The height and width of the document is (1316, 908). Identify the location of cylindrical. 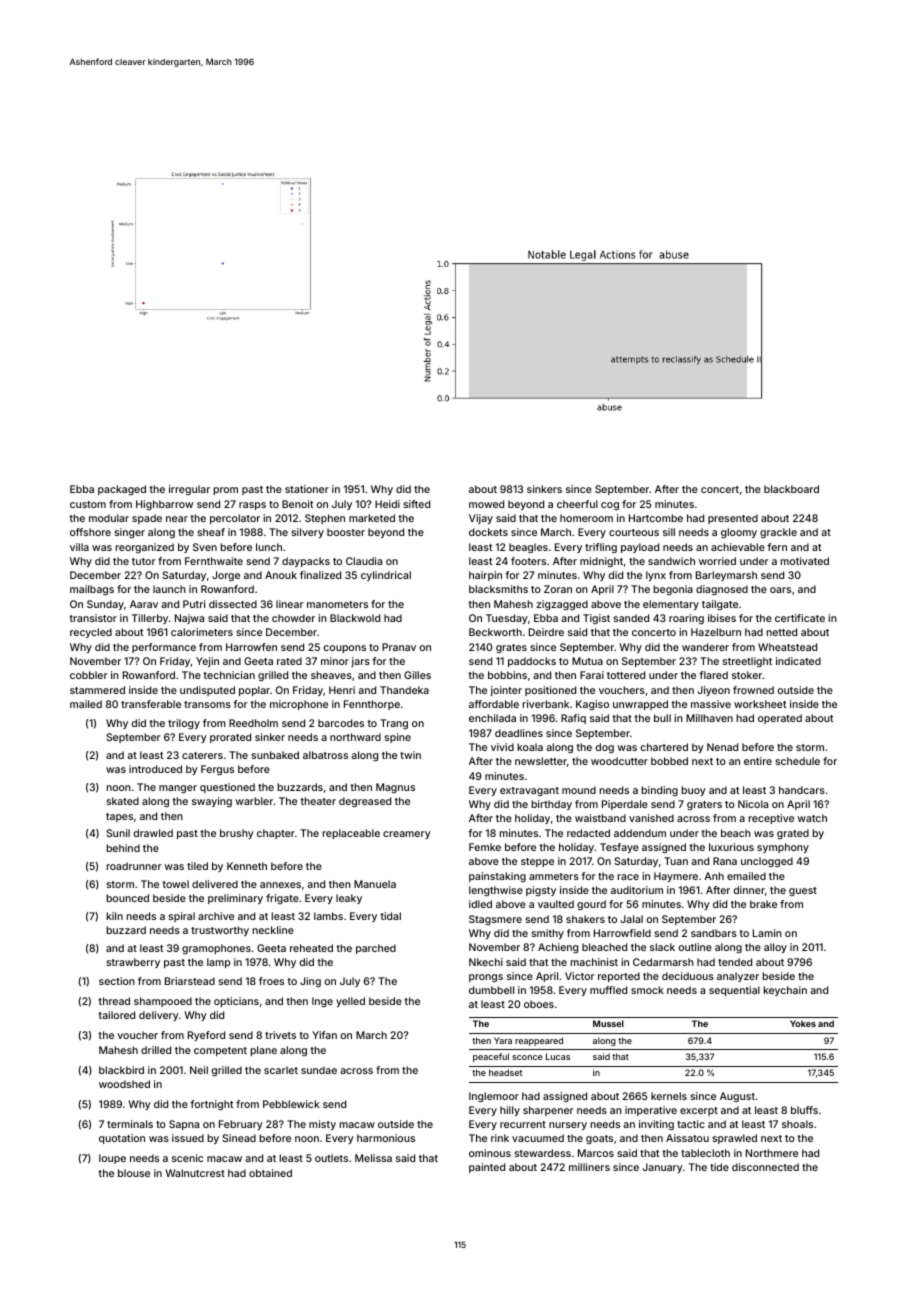
(386, 576).
